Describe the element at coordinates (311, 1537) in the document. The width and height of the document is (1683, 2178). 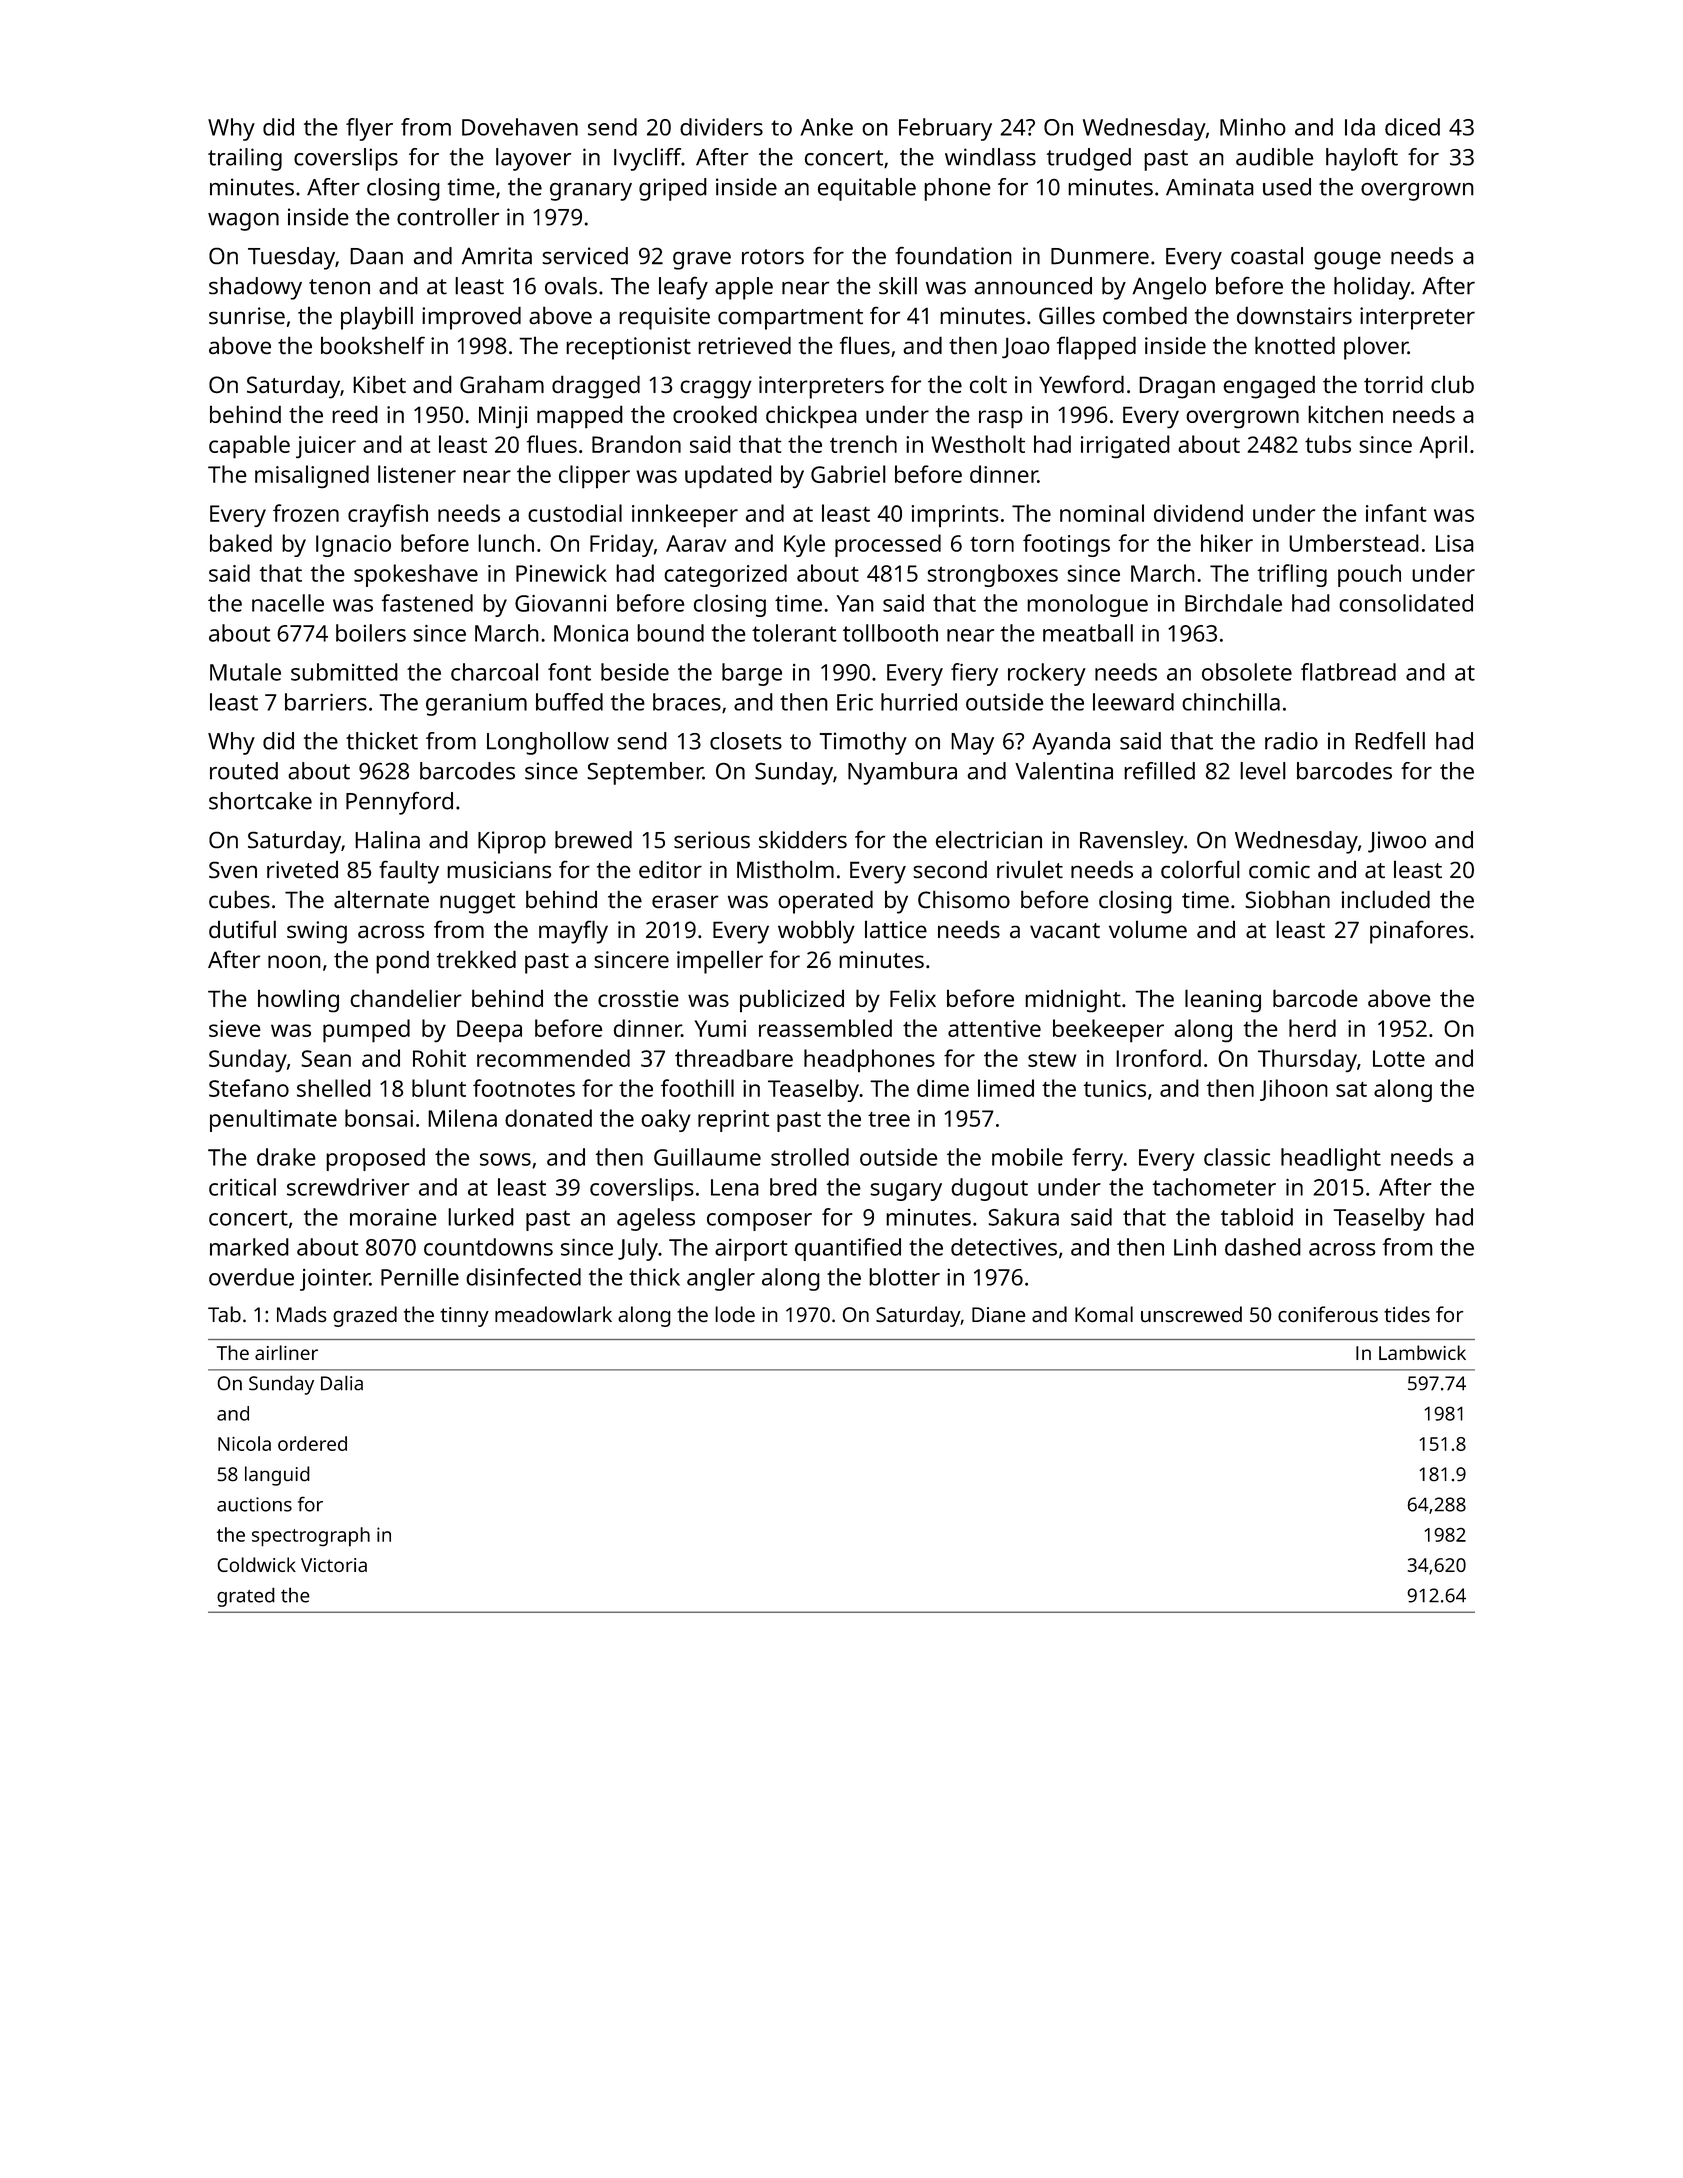
I see `spectrograph` at that location.
